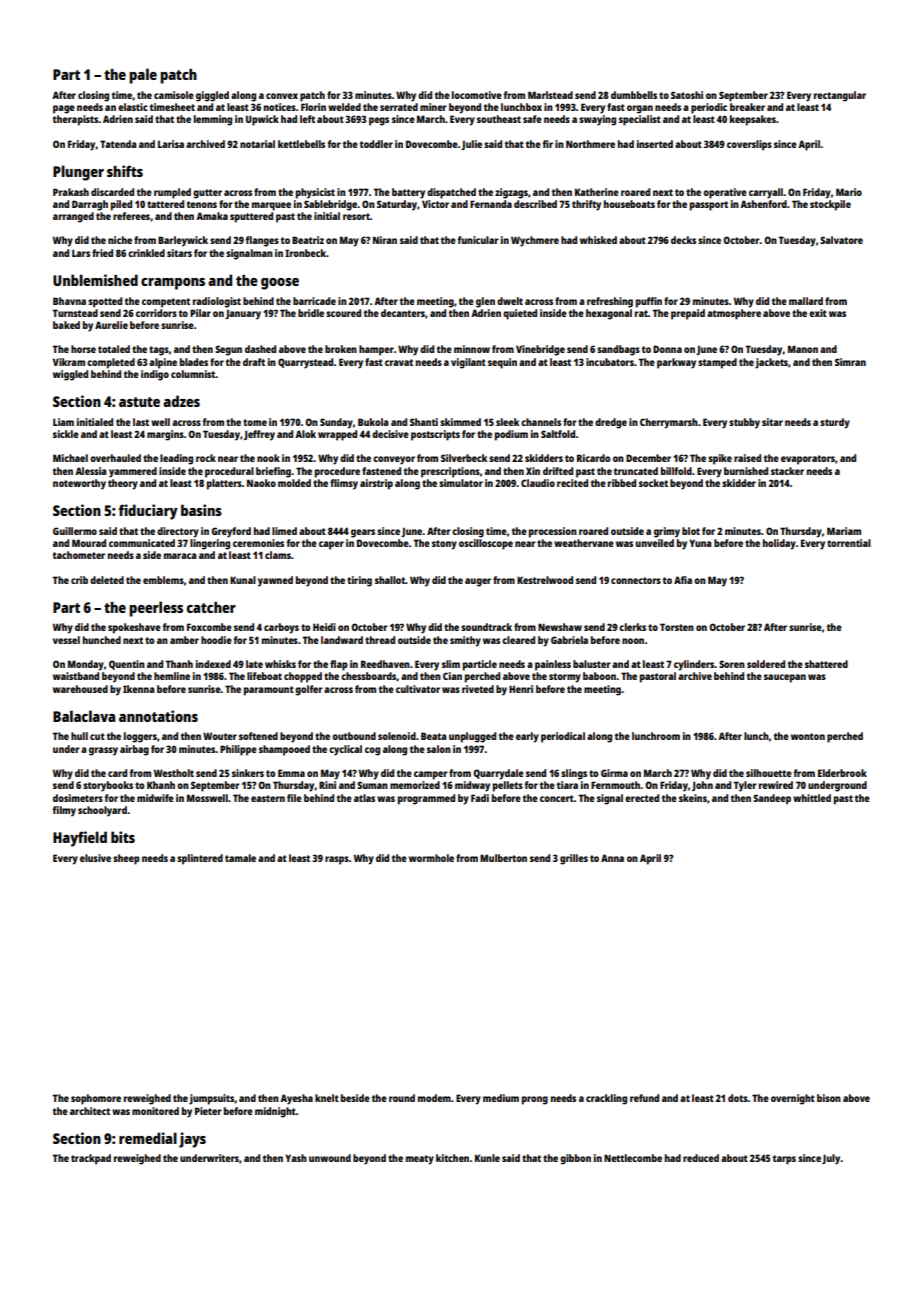 The width and height of the screenshot is (924, 1308). I want to click on evaporators, so click(808, 460).
